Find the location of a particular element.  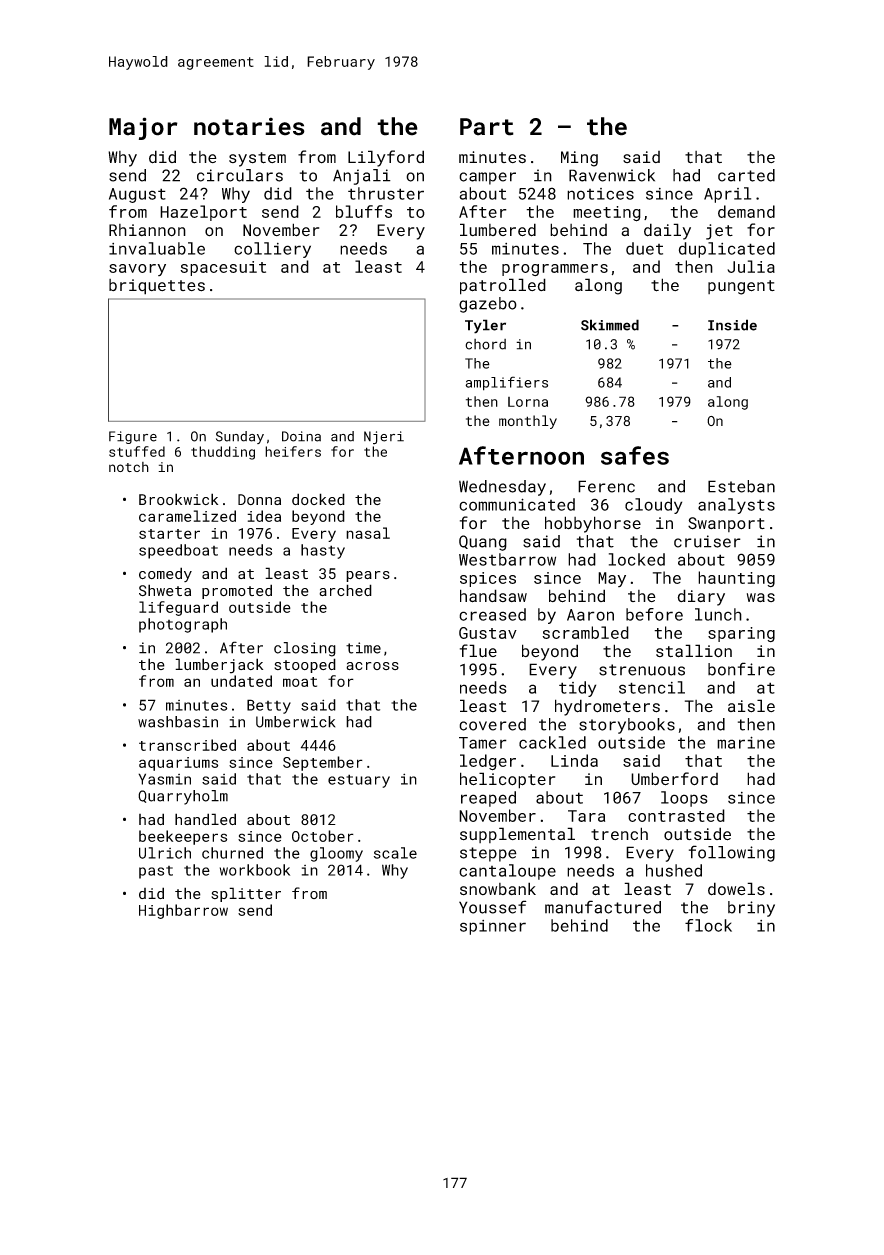

Tamer is located at coordinates (483, 743).
